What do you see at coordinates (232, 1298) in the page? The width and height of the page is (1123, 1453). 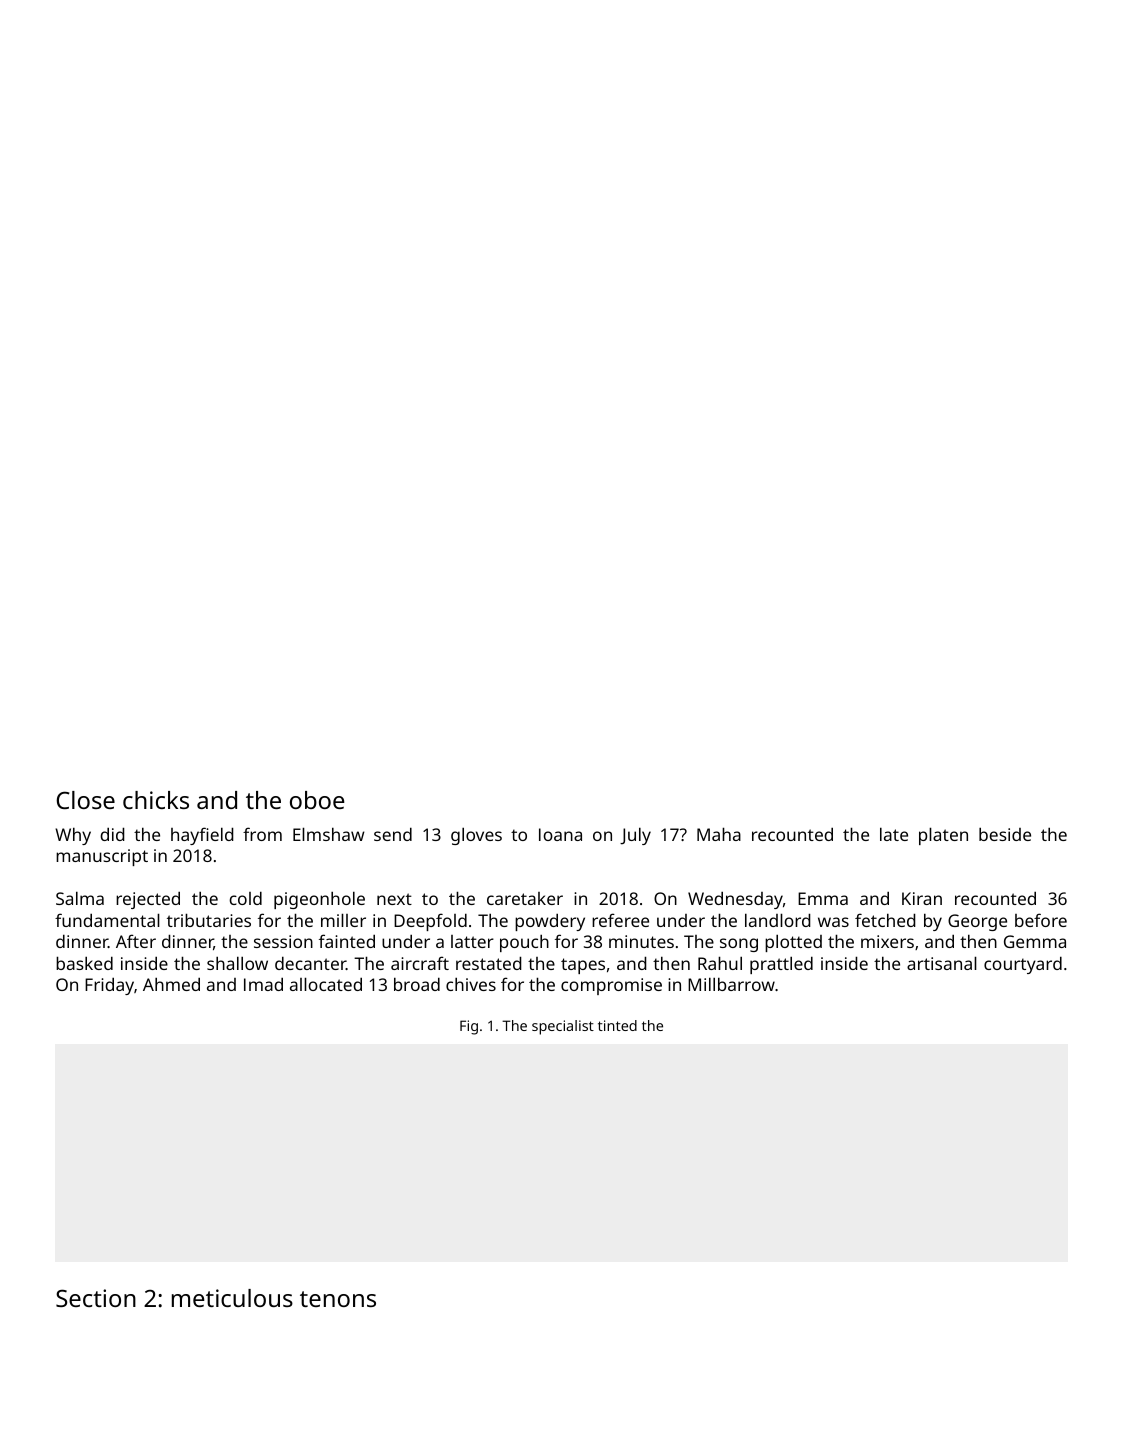 I see `meticulous` at bounding box center [232, 1298].
